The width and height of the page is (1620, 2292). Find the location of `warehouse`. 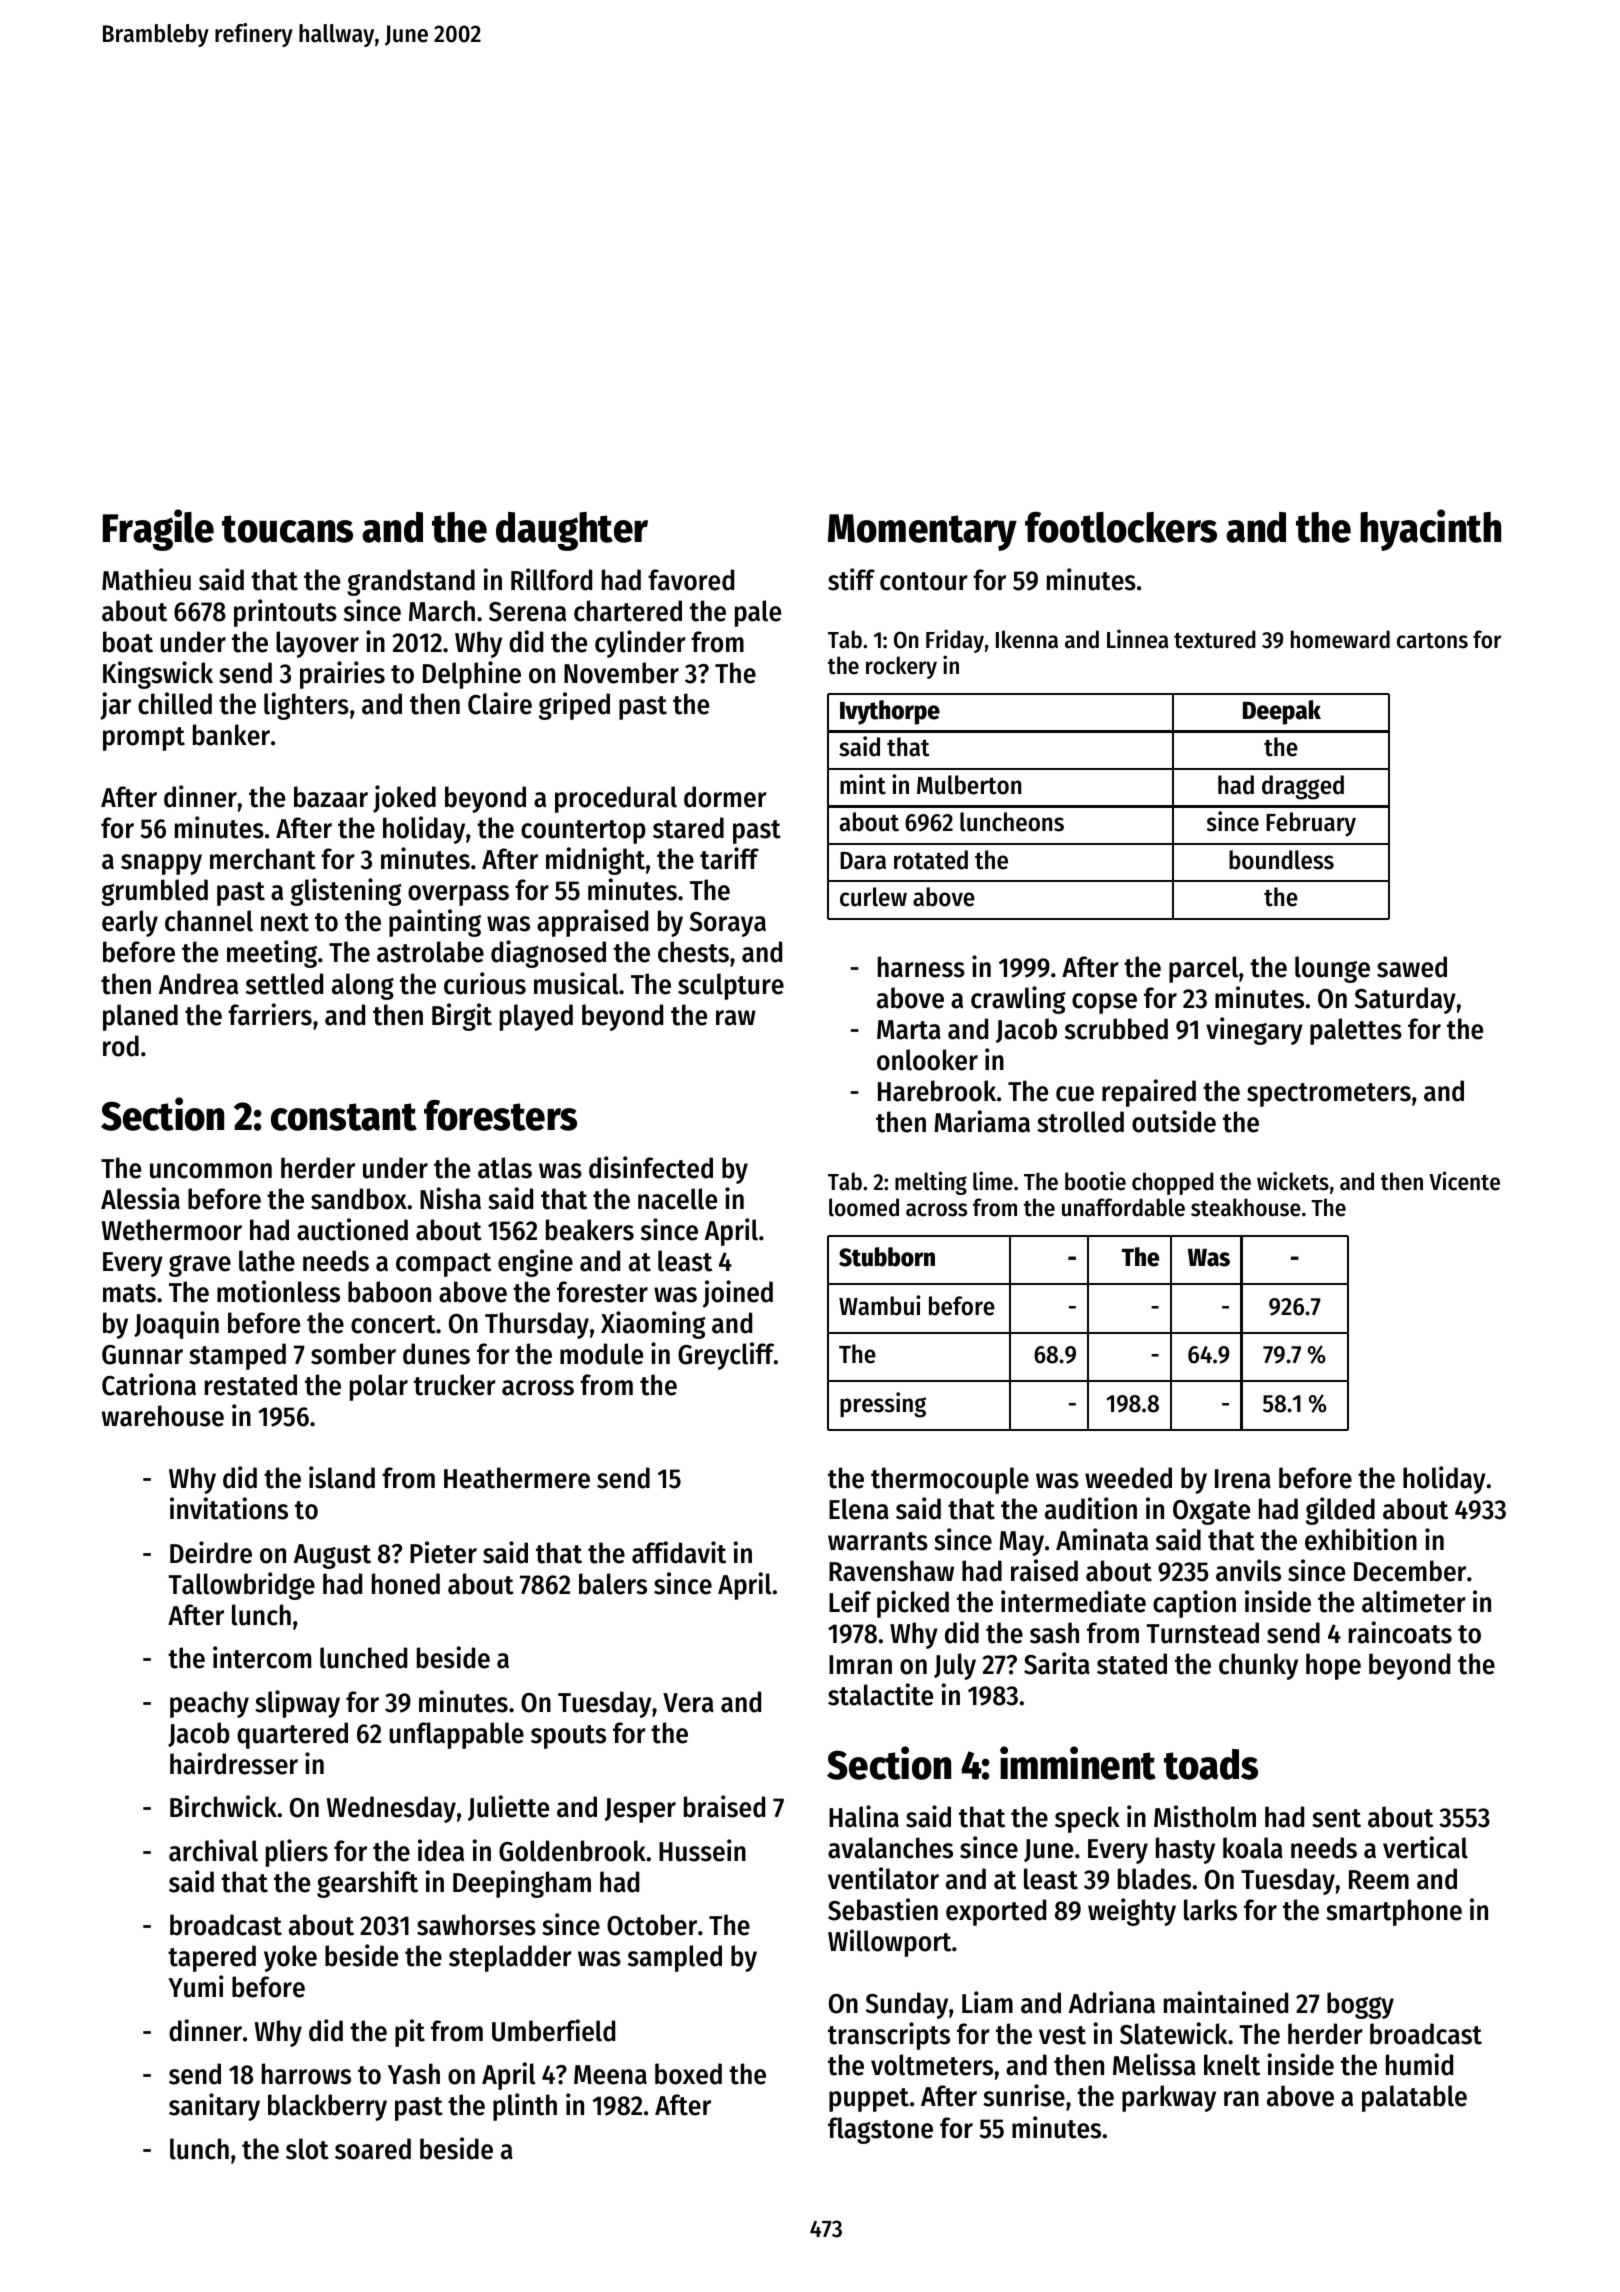

warehouse is located at coordinates (163, 1416).
